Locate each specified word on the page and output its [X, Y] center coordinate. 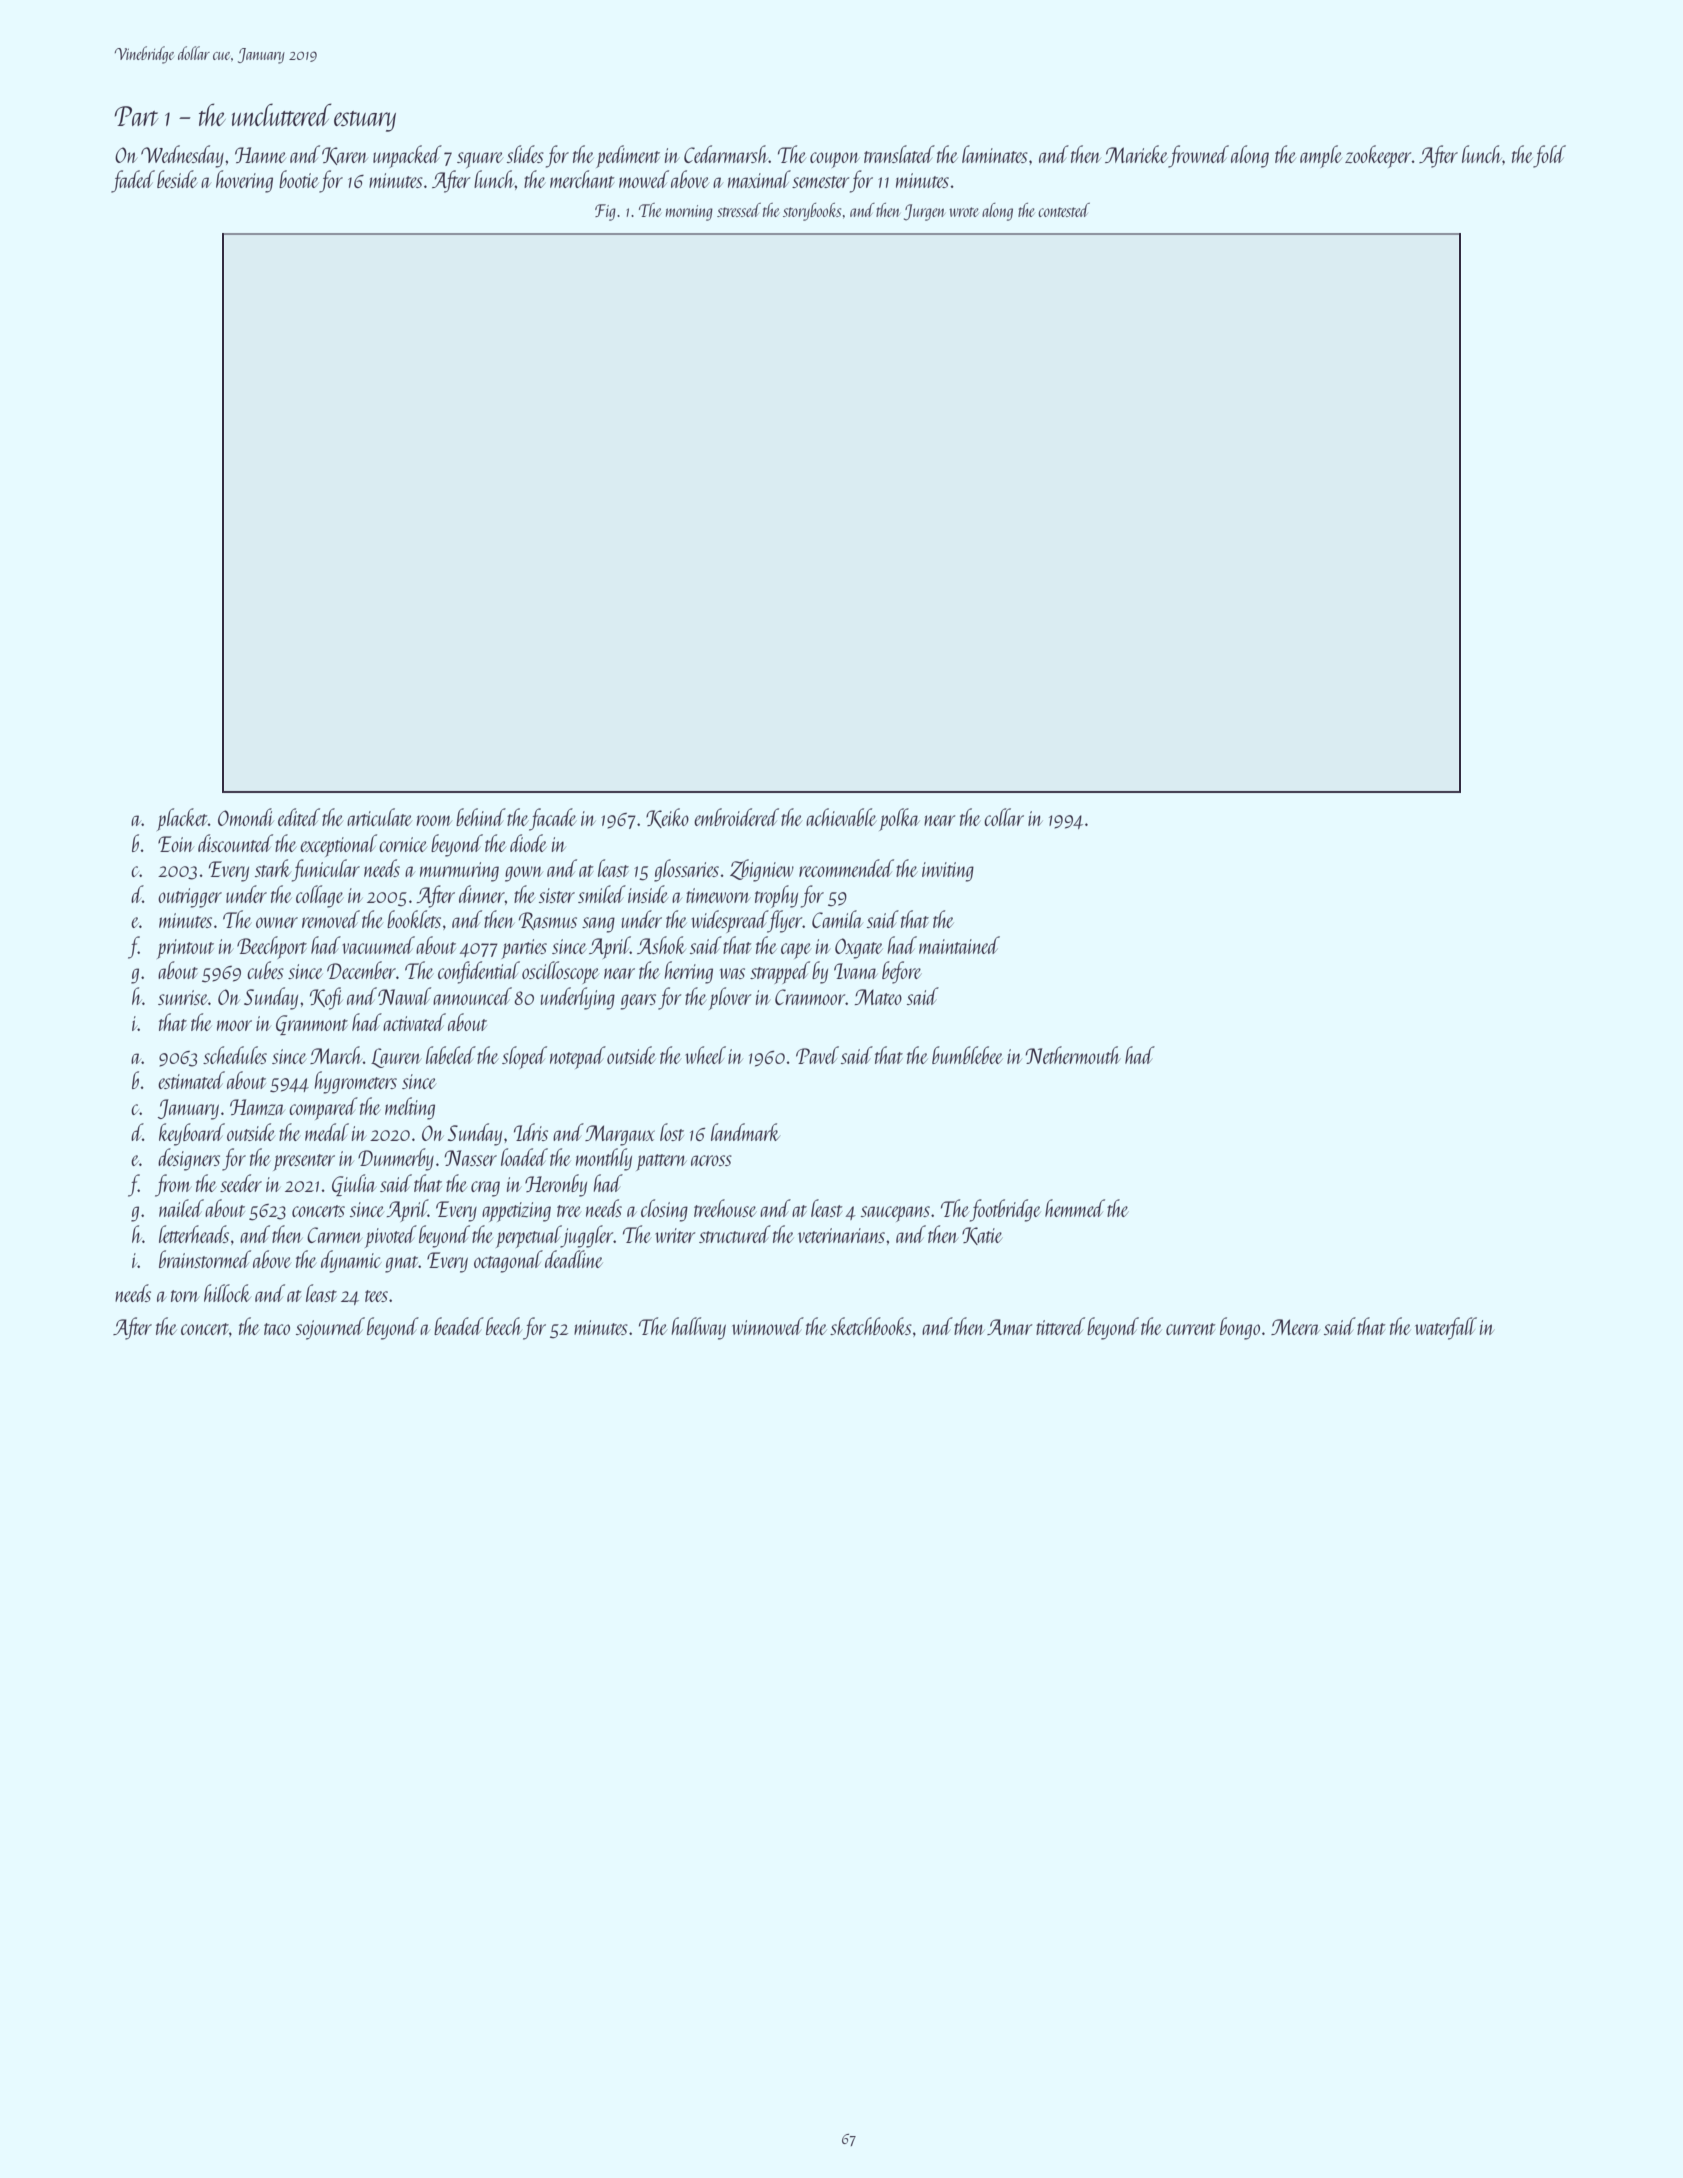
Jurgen [924, 212]
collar [1004, 817]
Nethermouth [1072, 1055]
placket [182, 819]
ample [1321, 156]
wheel [705, 1055]
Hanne [260, 155]
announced [472, 996]
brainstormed [205, 1259]
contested [1064, 210]
